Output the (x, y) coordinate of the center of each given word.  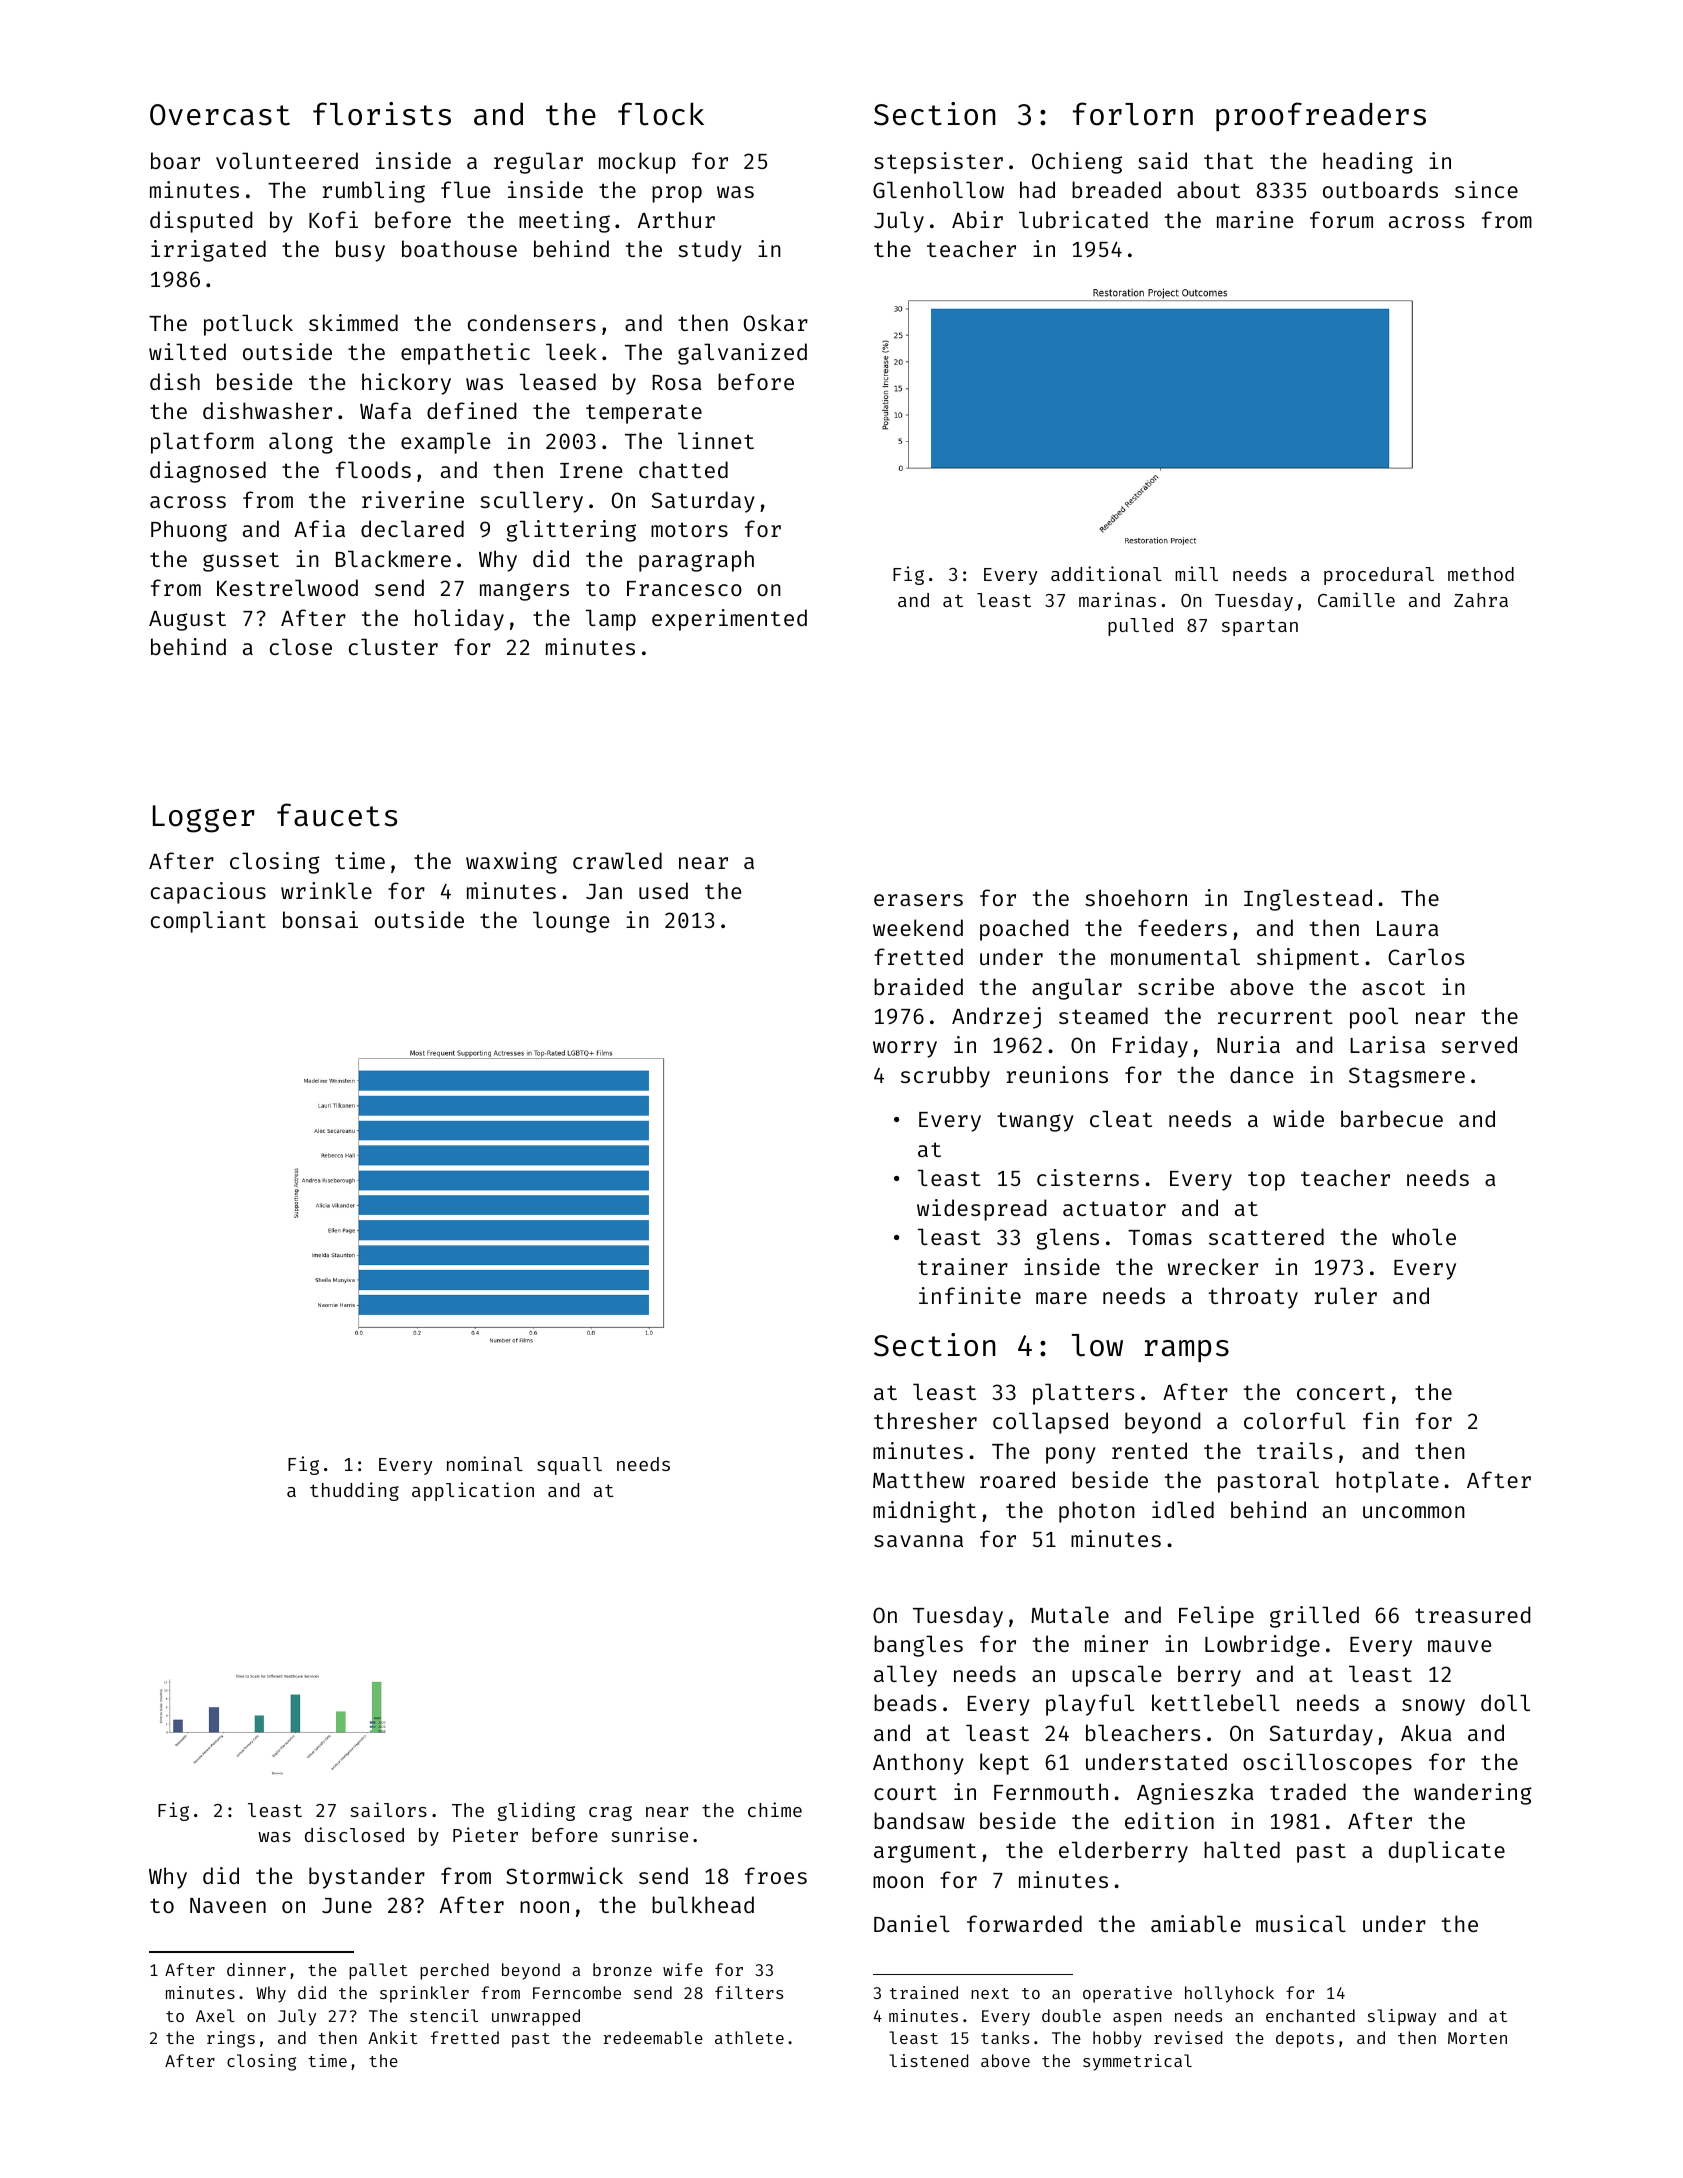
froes (776, 1875)
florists (382, 114)
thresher (925, 1420)
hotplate (1387, 1482)
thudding (354, 1491)
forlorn (1133, 114)
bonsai (320, 919)
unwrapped (536, 2017)
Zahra (1481, 600)
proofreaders (1321, 116)
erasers (918, 900)
